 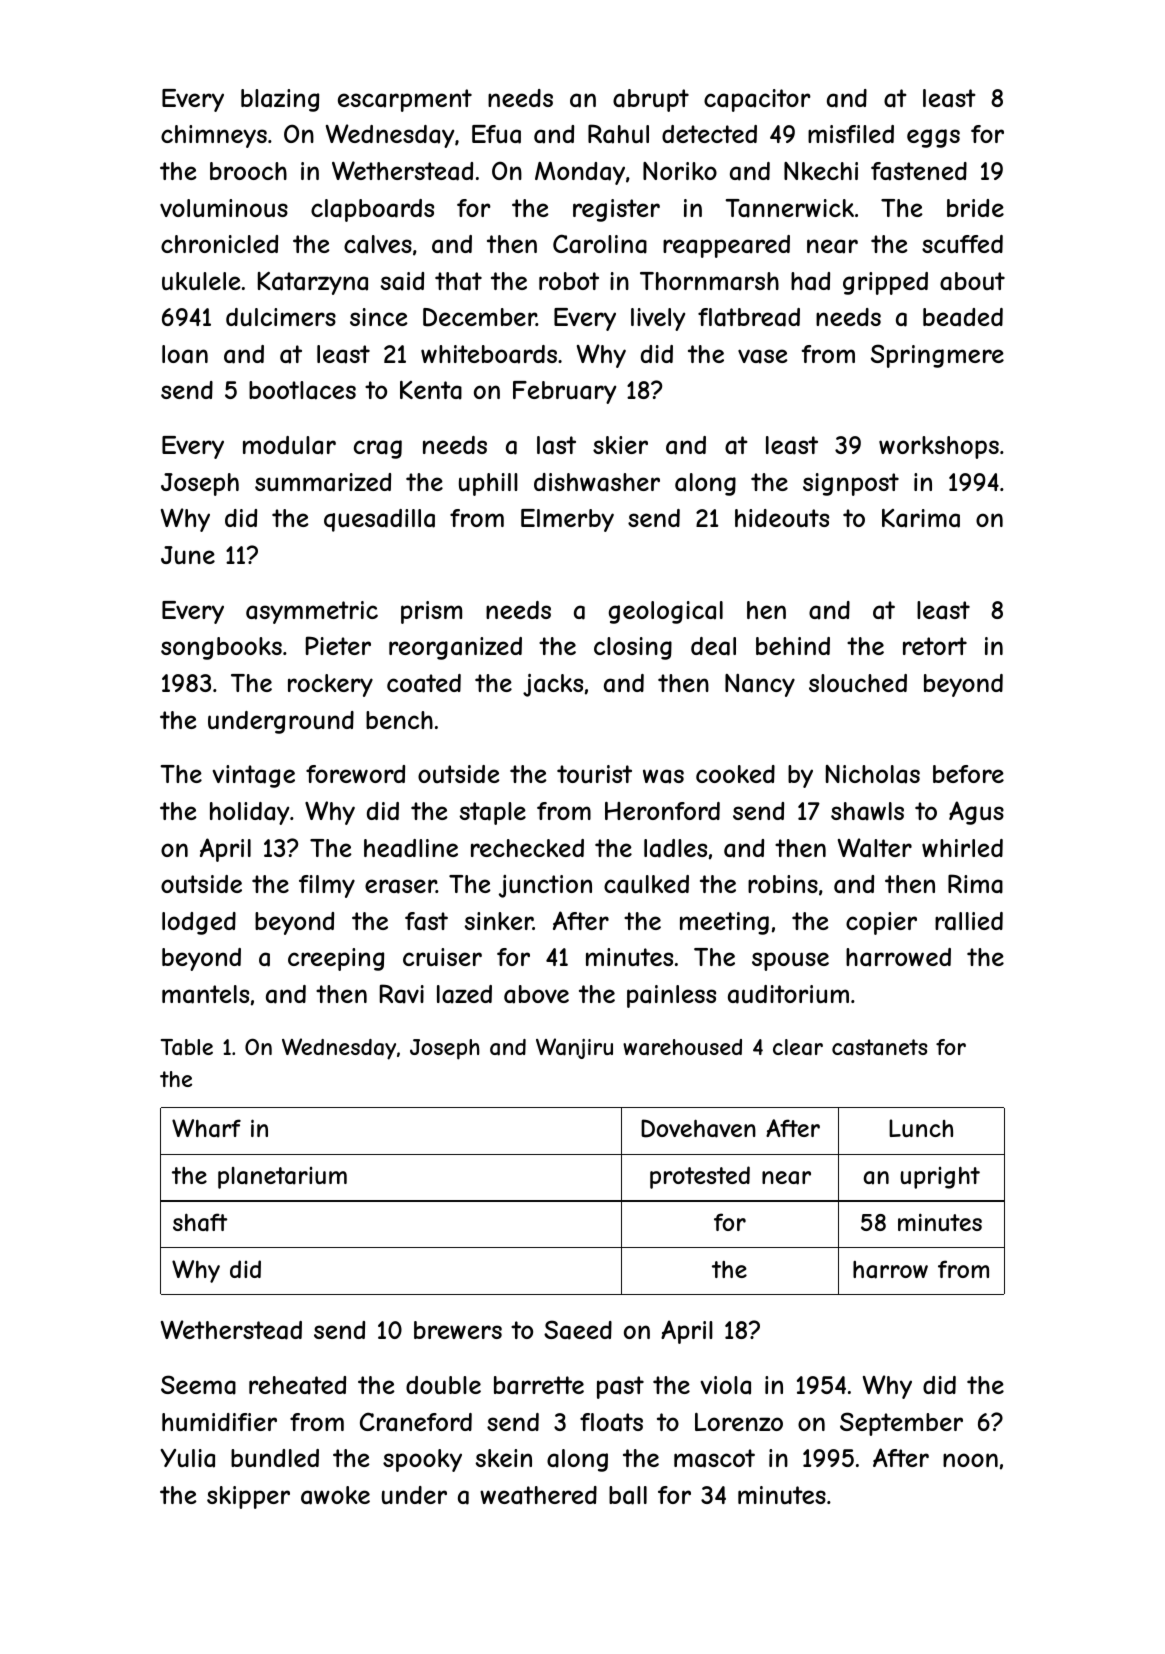 I want to click on last, so click(x=556, y=445).
